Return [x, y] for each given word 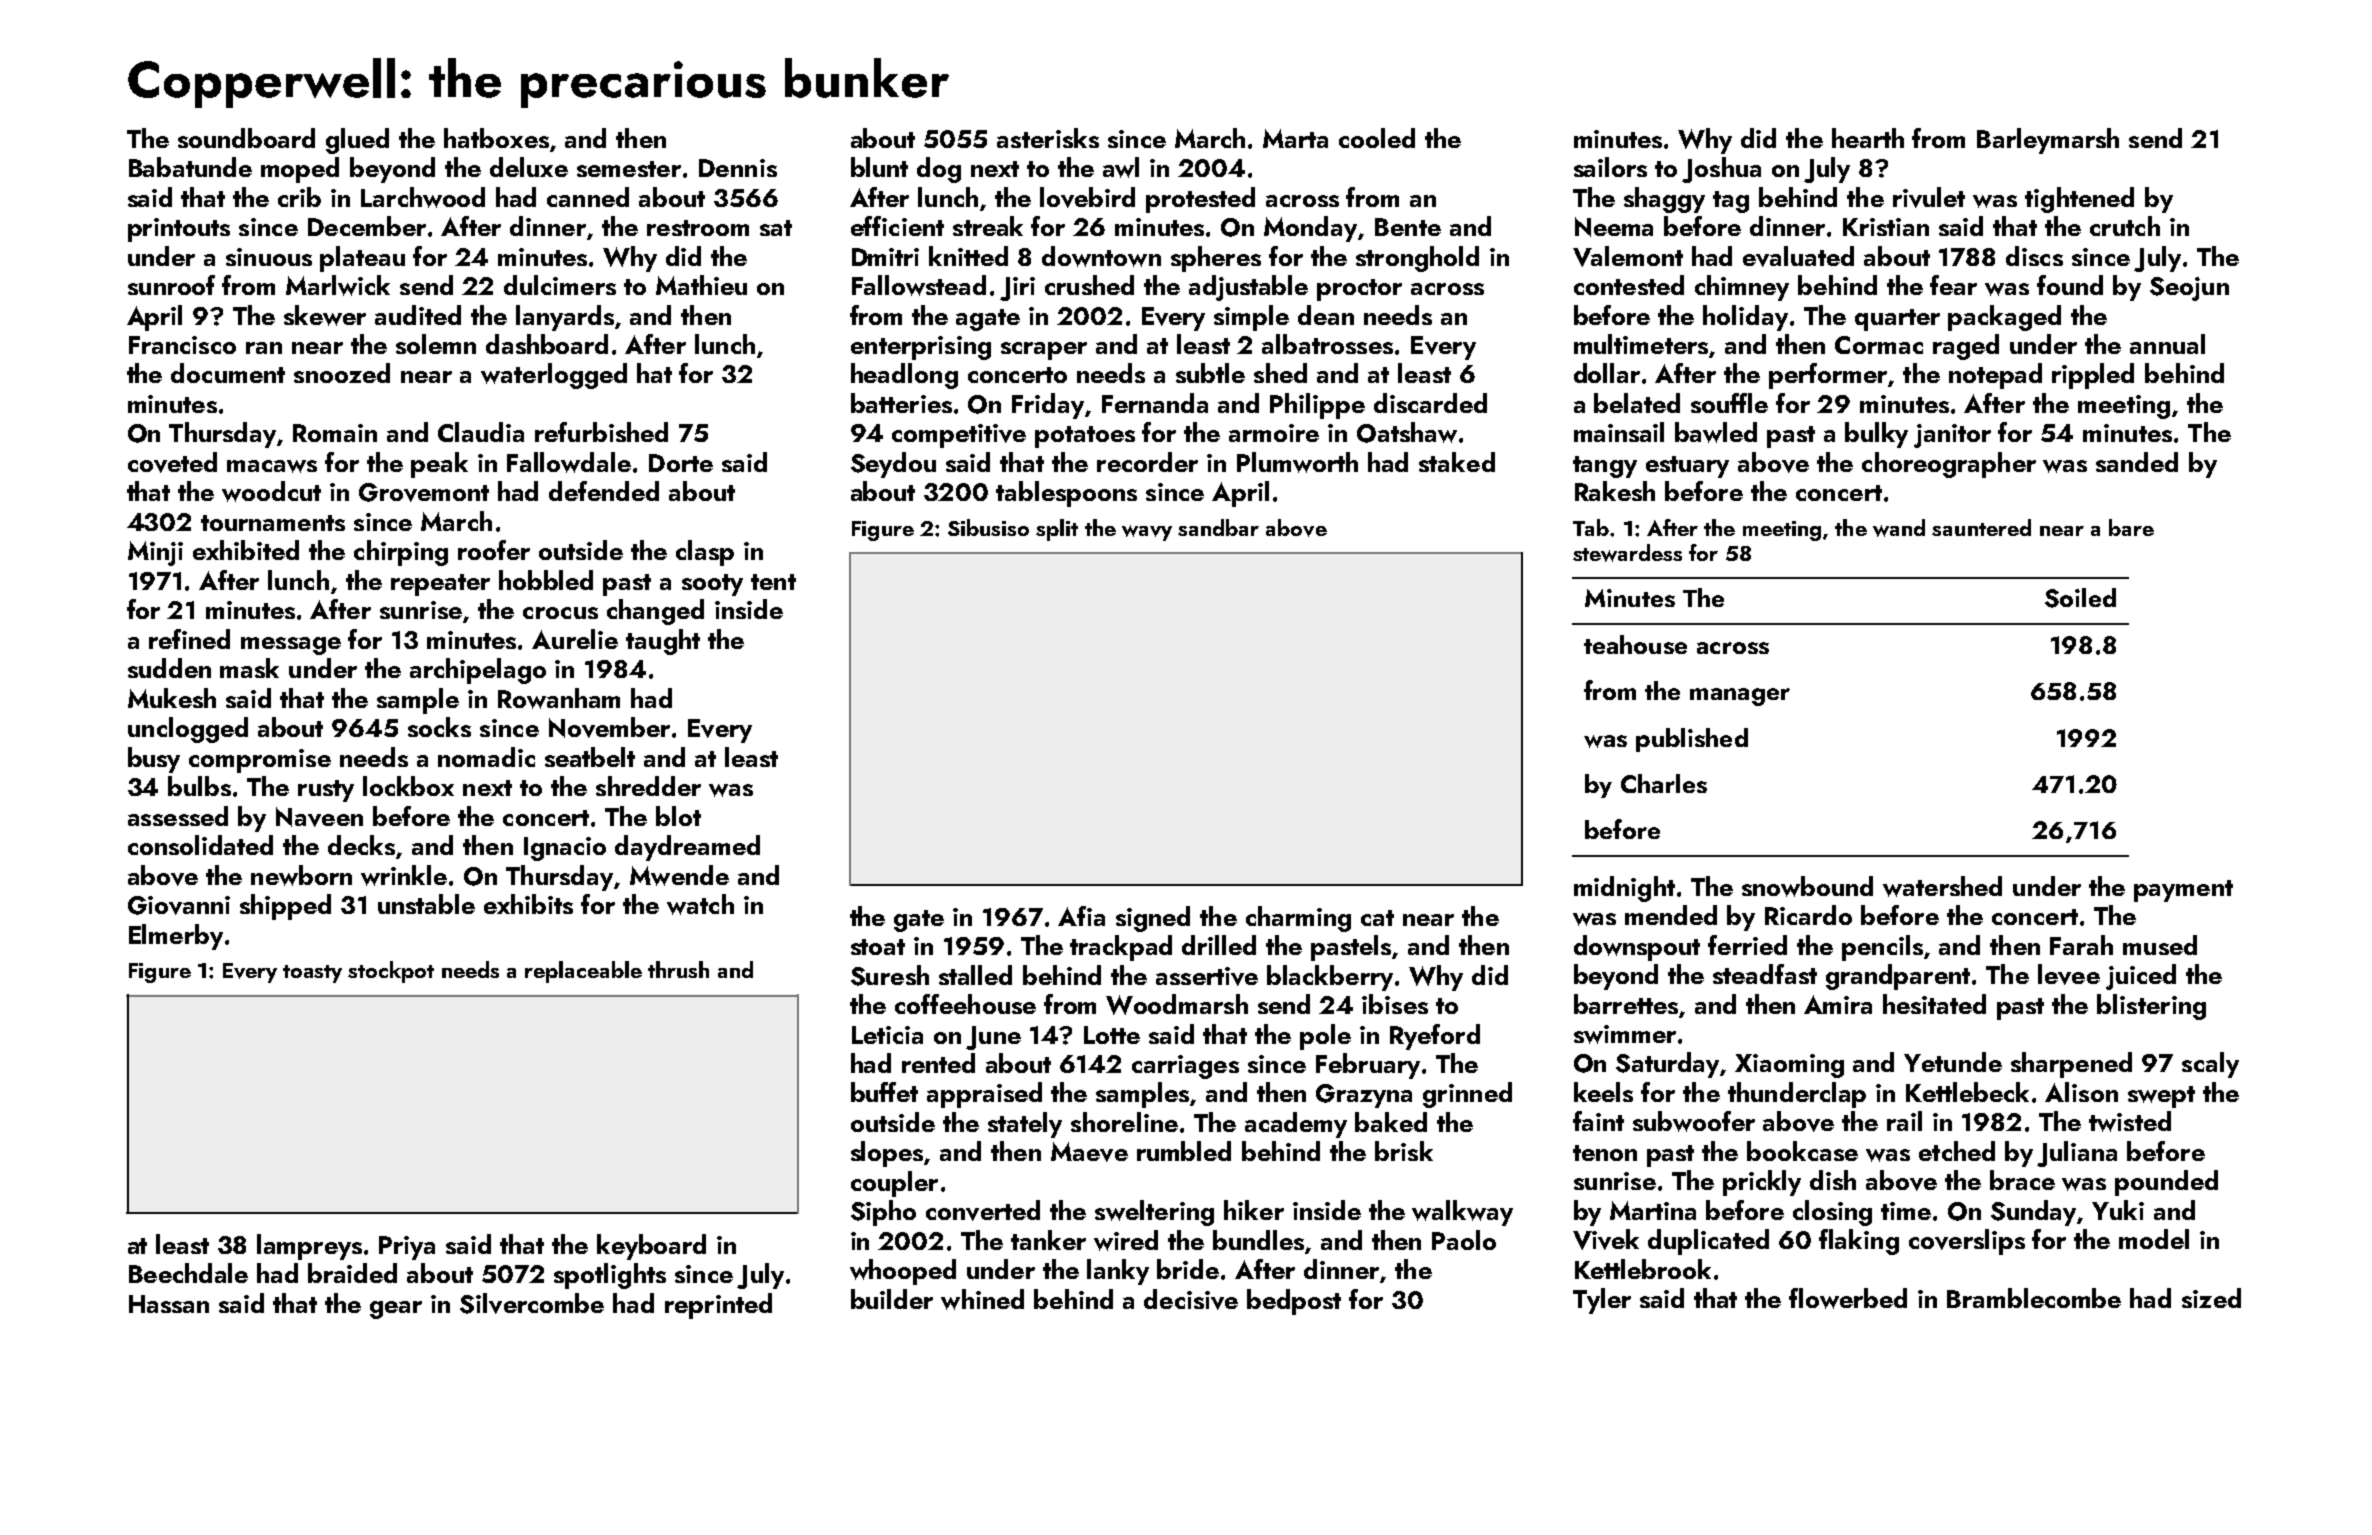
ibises [1395, 1004]
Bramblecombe [2034, 1298]
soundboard [246, 138]
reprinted [718, 1306]
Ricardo [1808, 915]
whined [982, 1299]
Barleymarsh [2048, 141]
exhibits [528, 904]
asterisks [1048, 138]
